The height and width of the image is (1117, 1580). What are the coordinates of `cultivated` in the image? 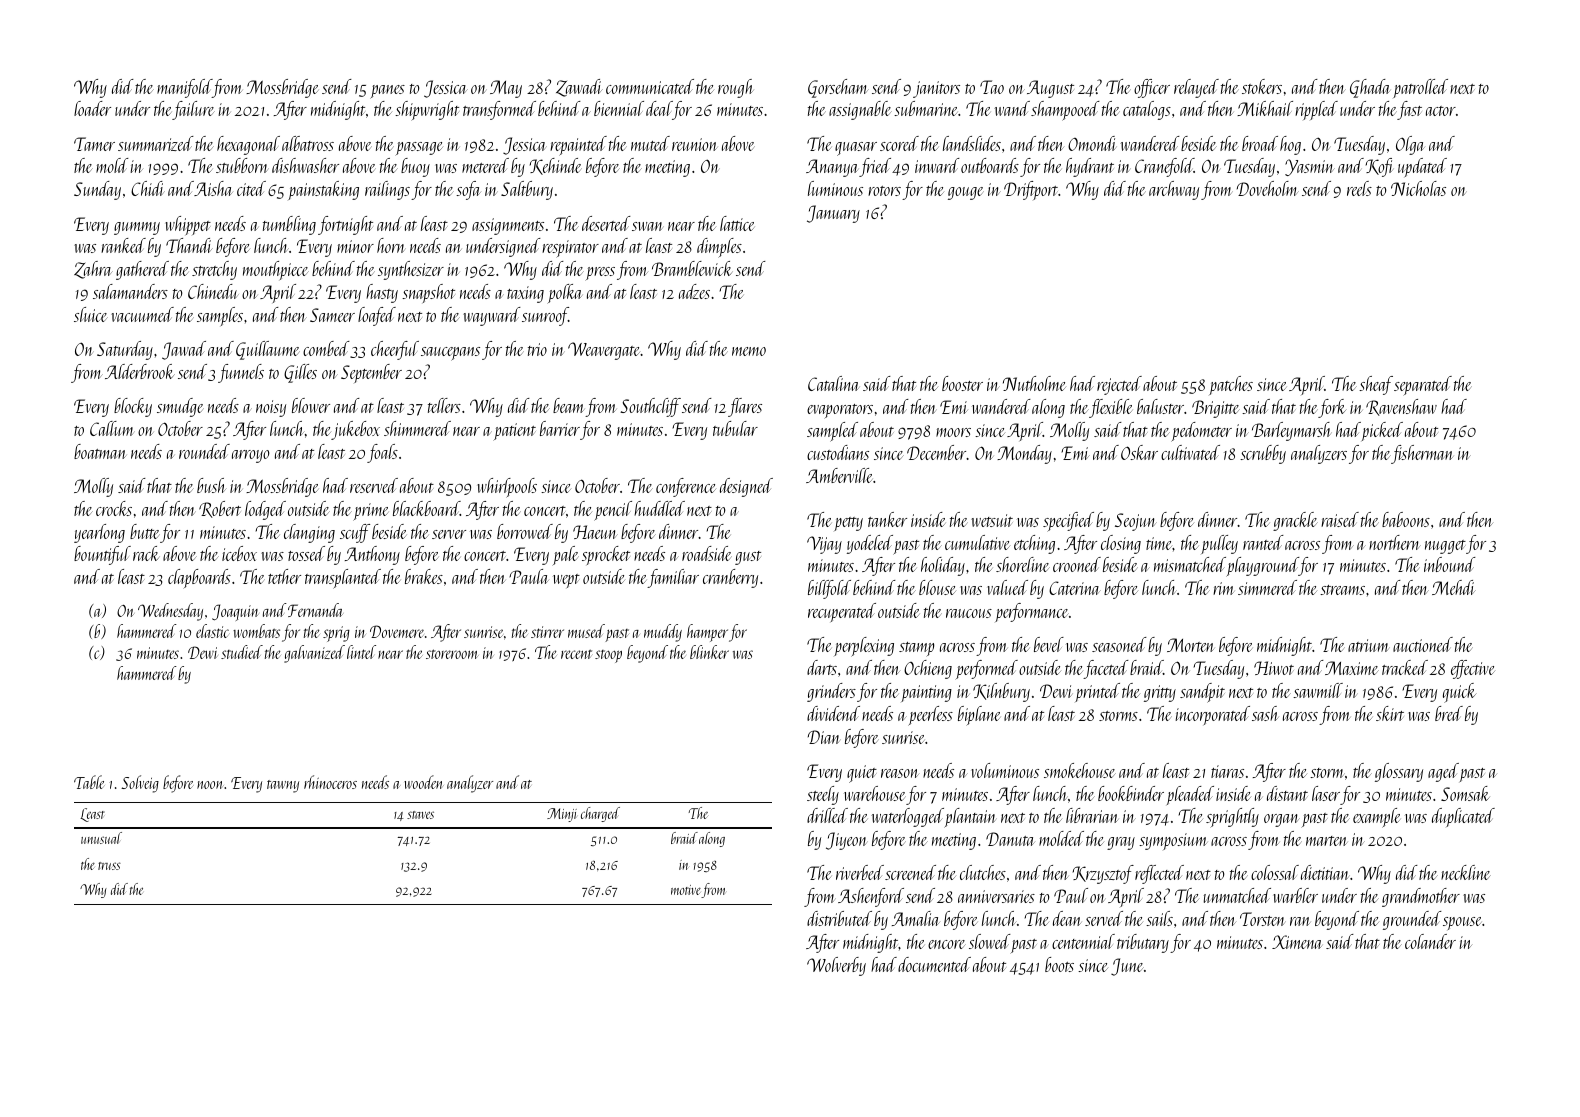 It's located at (1190, 452).
